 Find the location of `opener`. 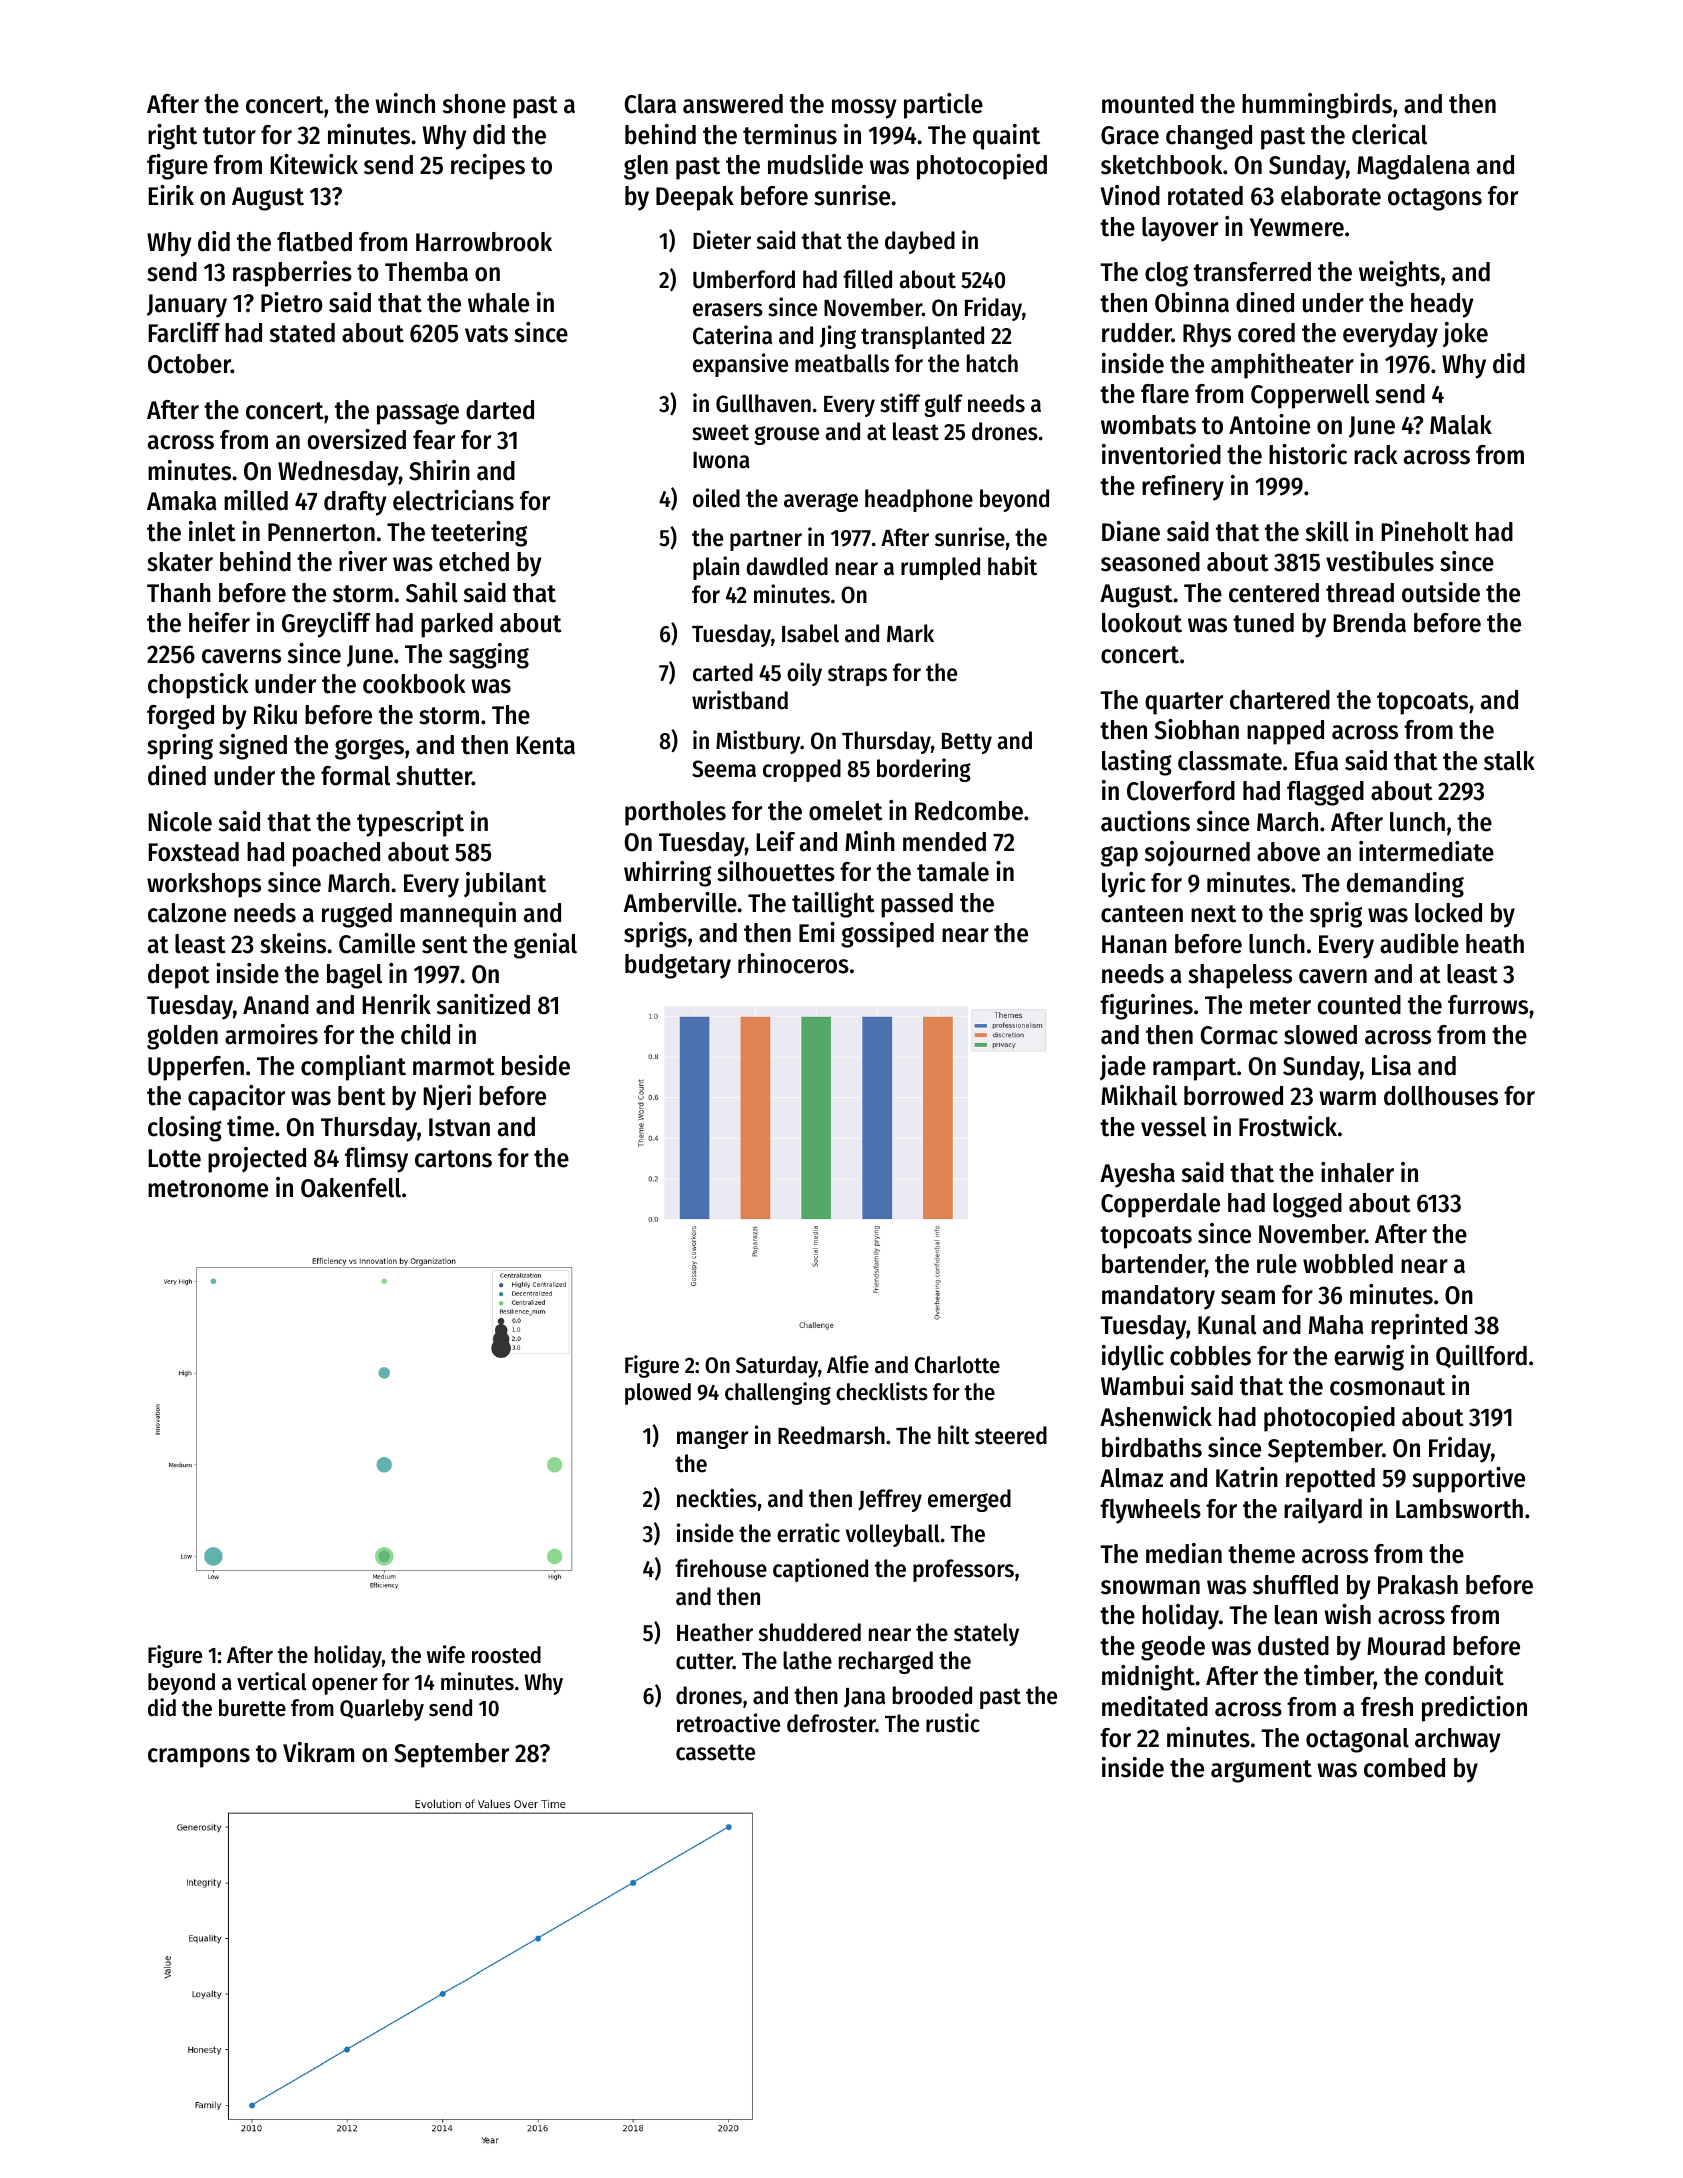

opener is located at coordinates (345, 1686).
